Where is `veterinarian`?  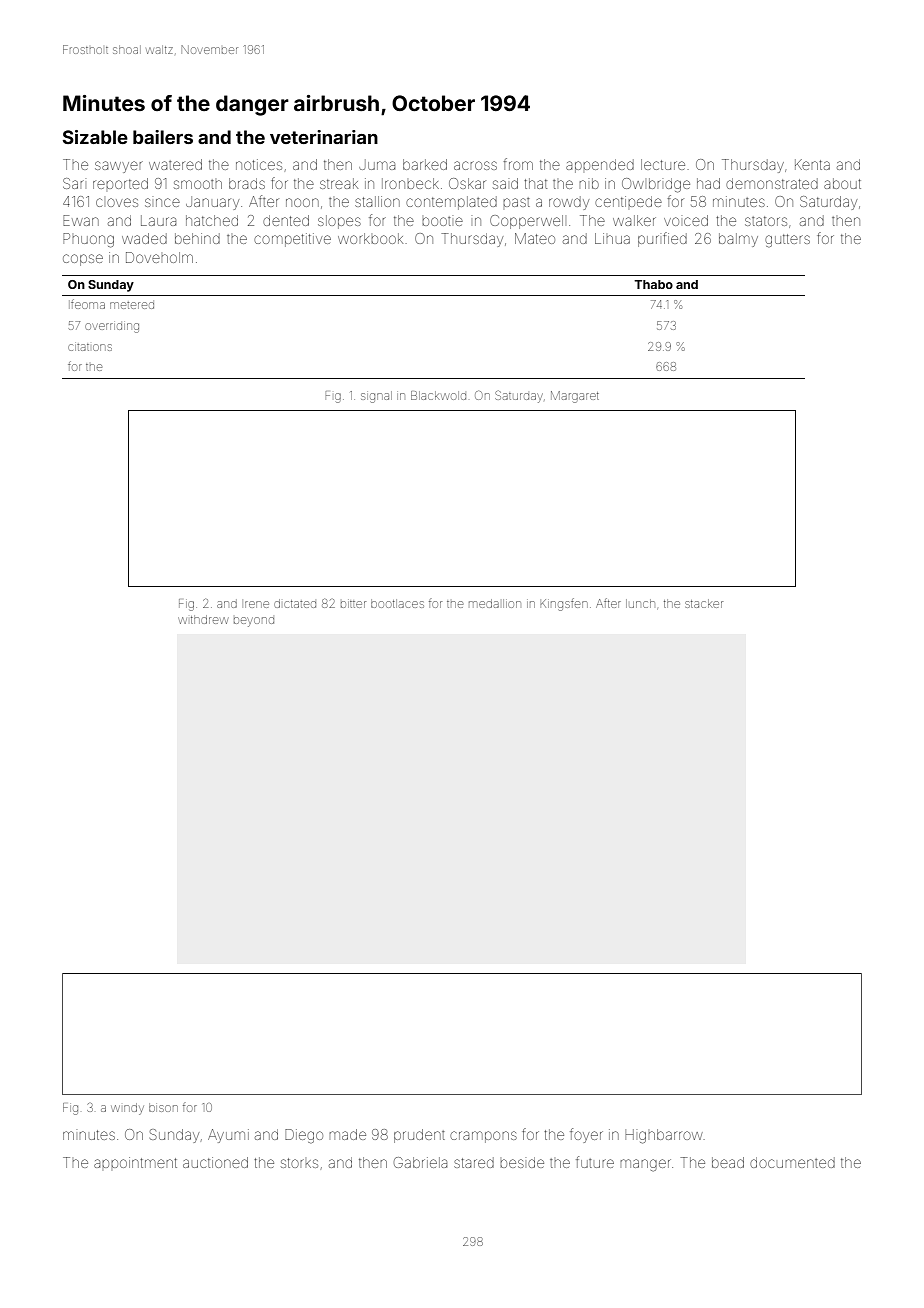
veterinarian is located at coordinates (324, 137).
